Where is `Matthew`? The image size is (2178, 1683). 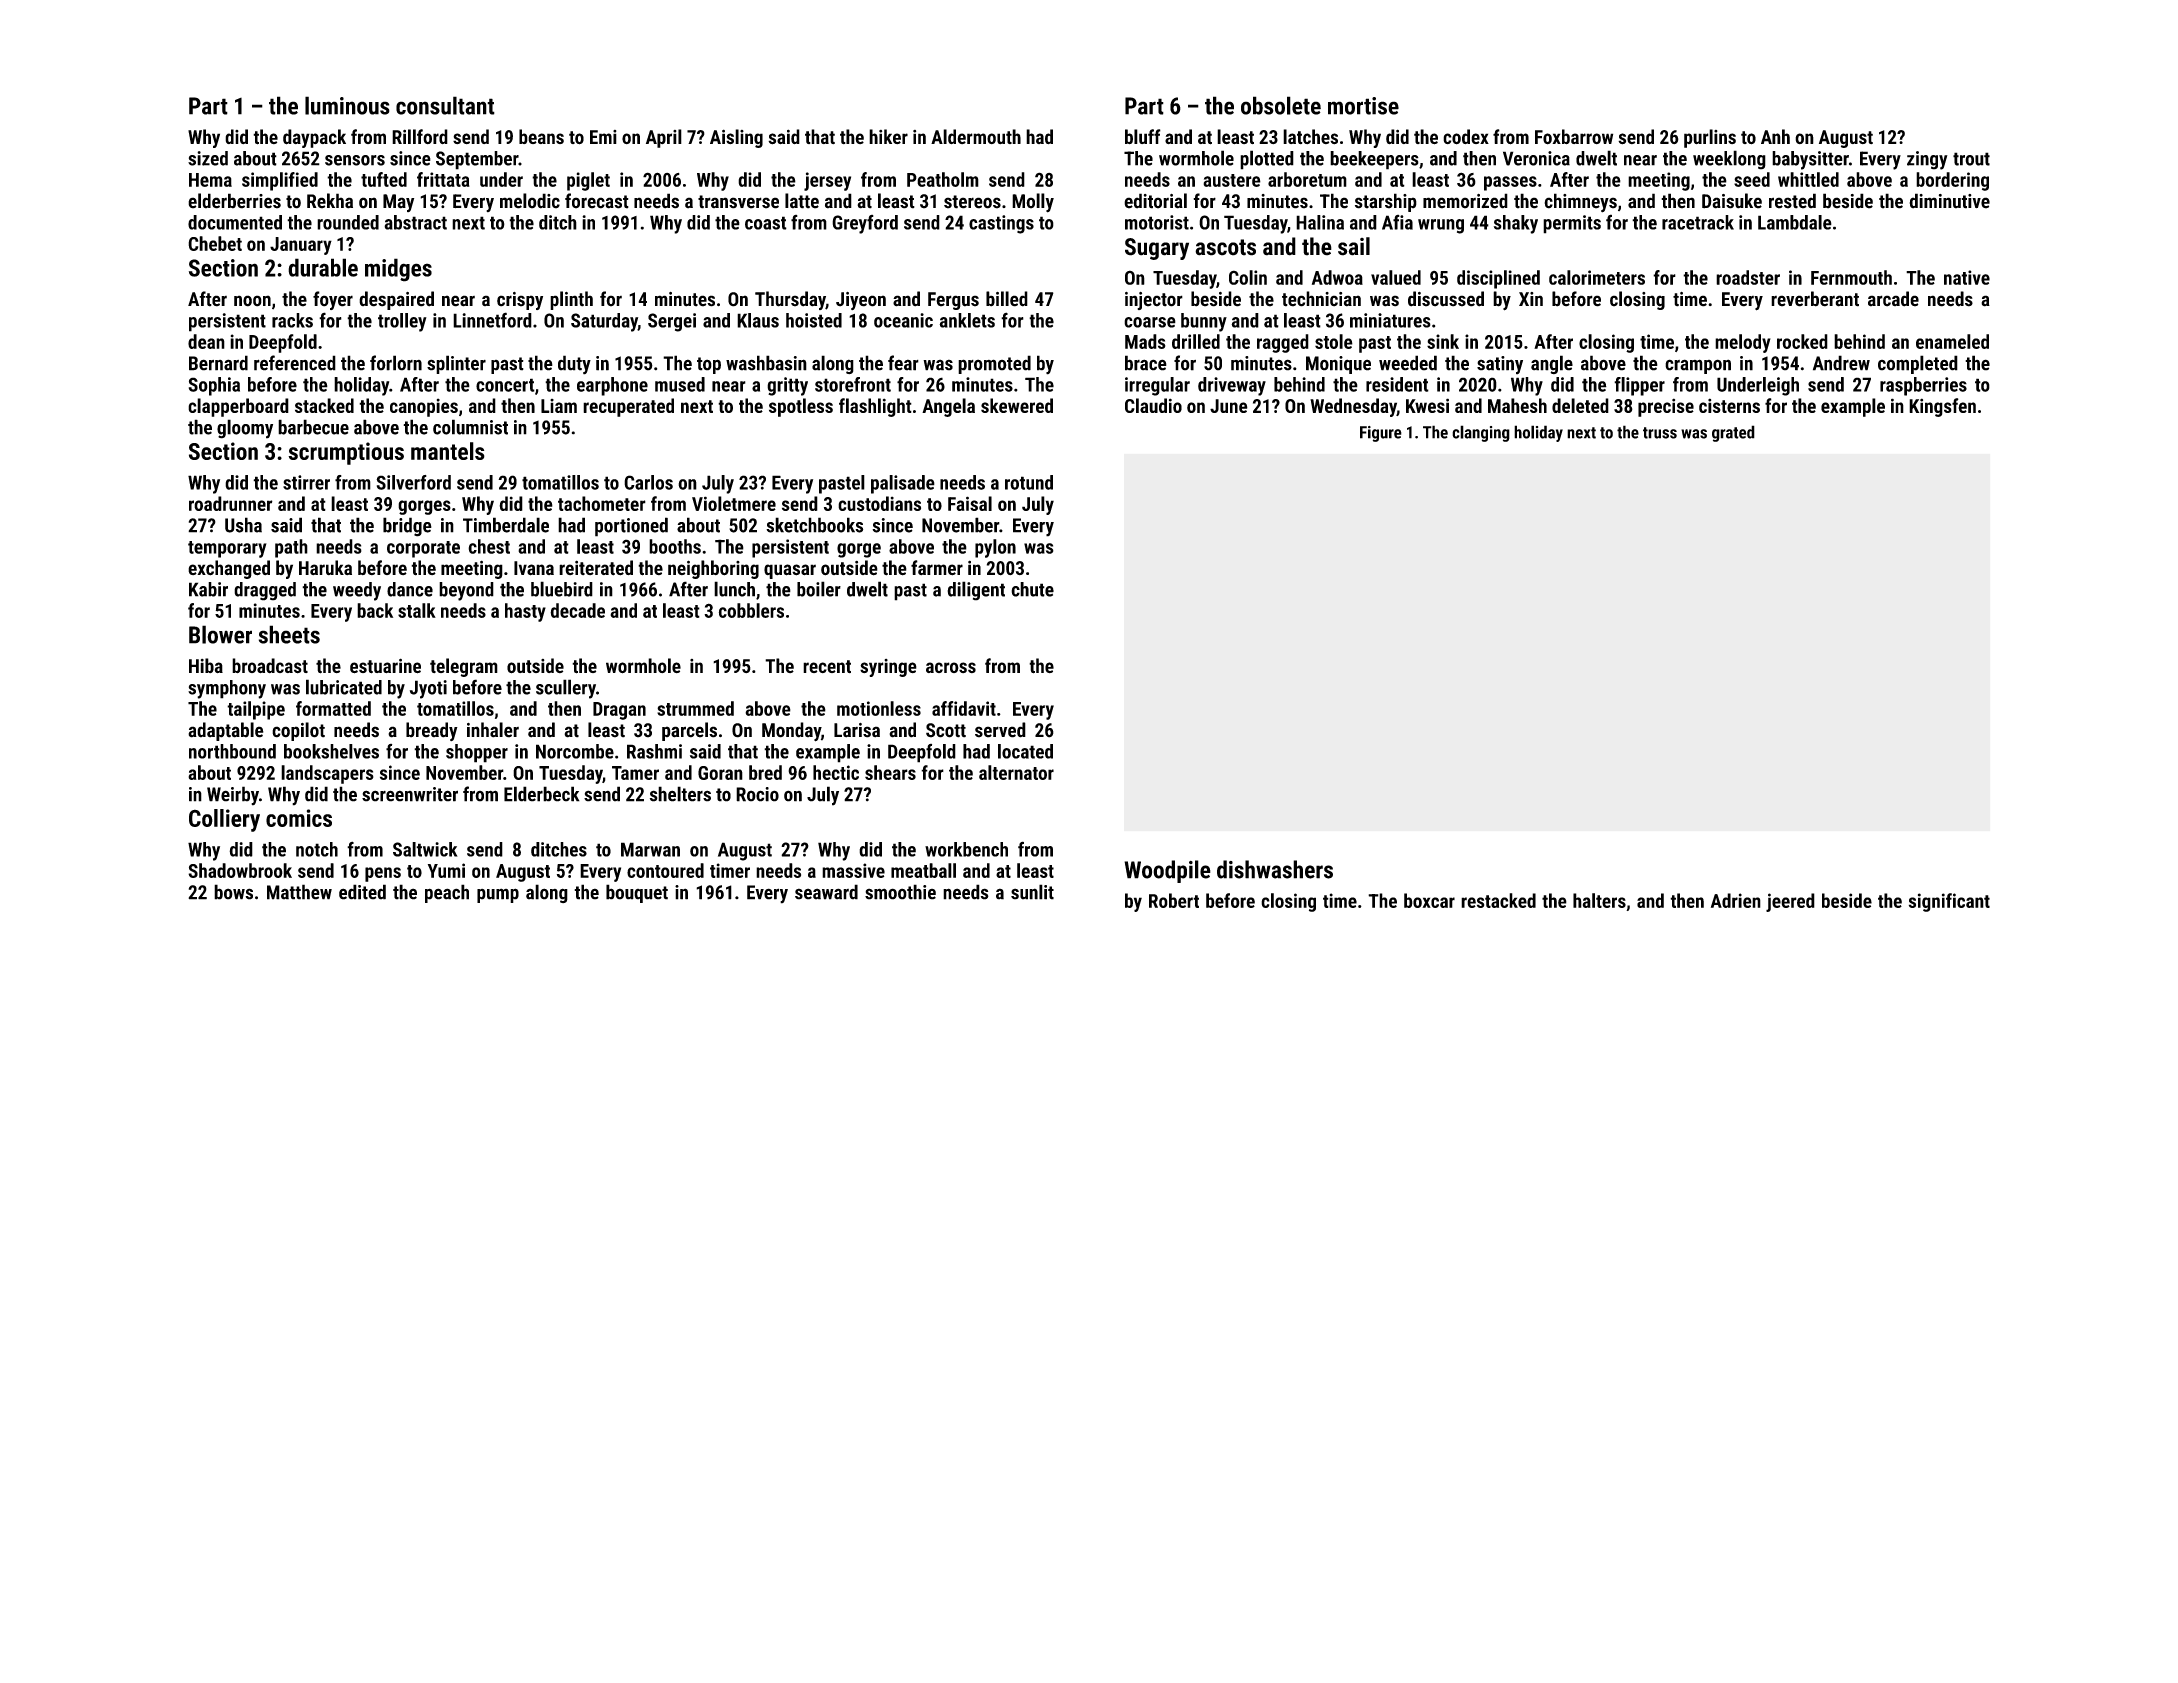 Matthew is located at coordinates (299, 892).
